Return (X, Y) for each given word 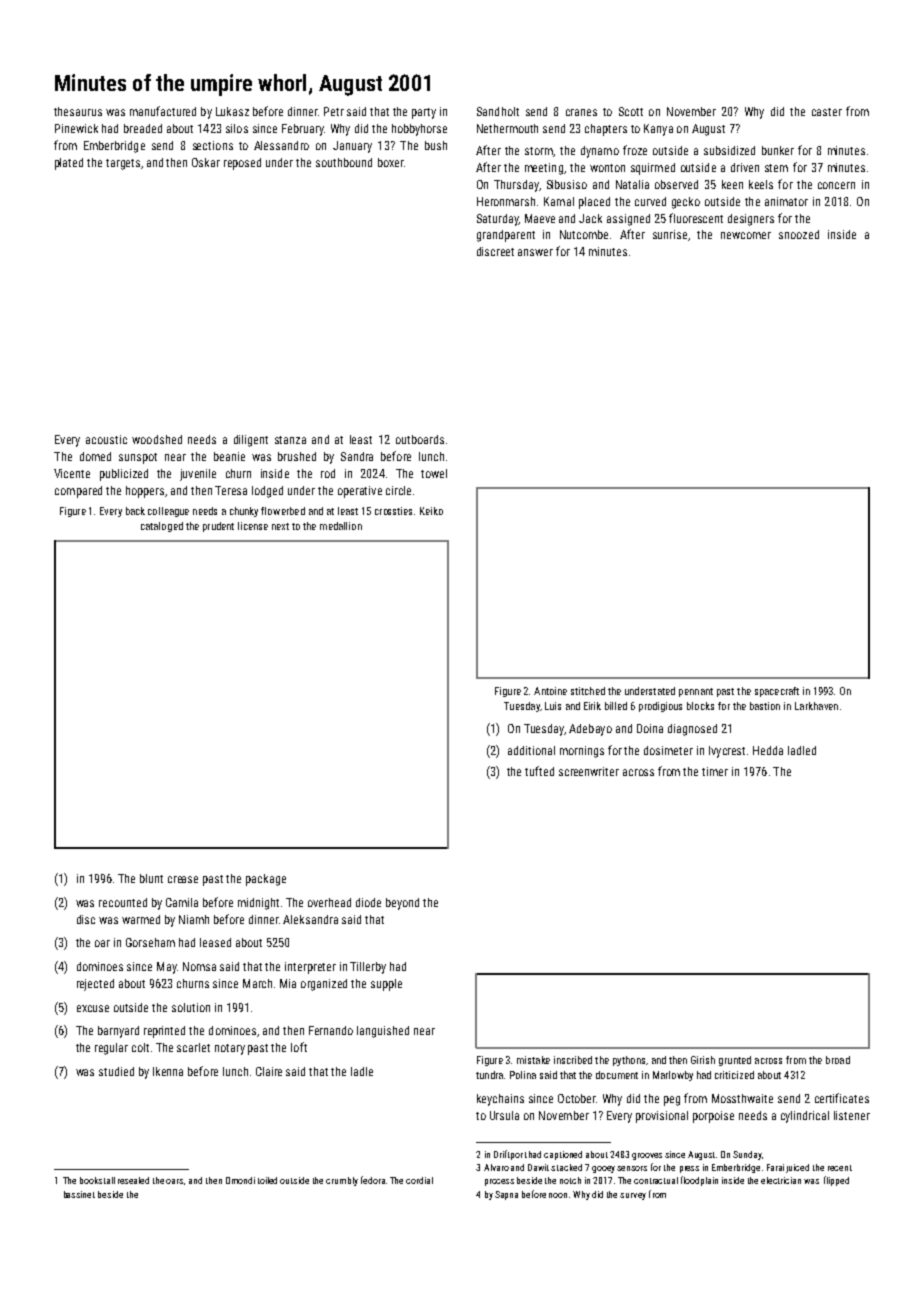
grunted (735, 1061)
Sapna (506, 1195)
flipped (836, 1181)
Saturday (498, 220)
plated (69, 164)
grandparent (506, 236)
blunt (151, 878)
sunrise (670, 234)
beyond (402, 904)
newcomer (746, 235)
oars (174, 1181)
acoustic (106, 439)
